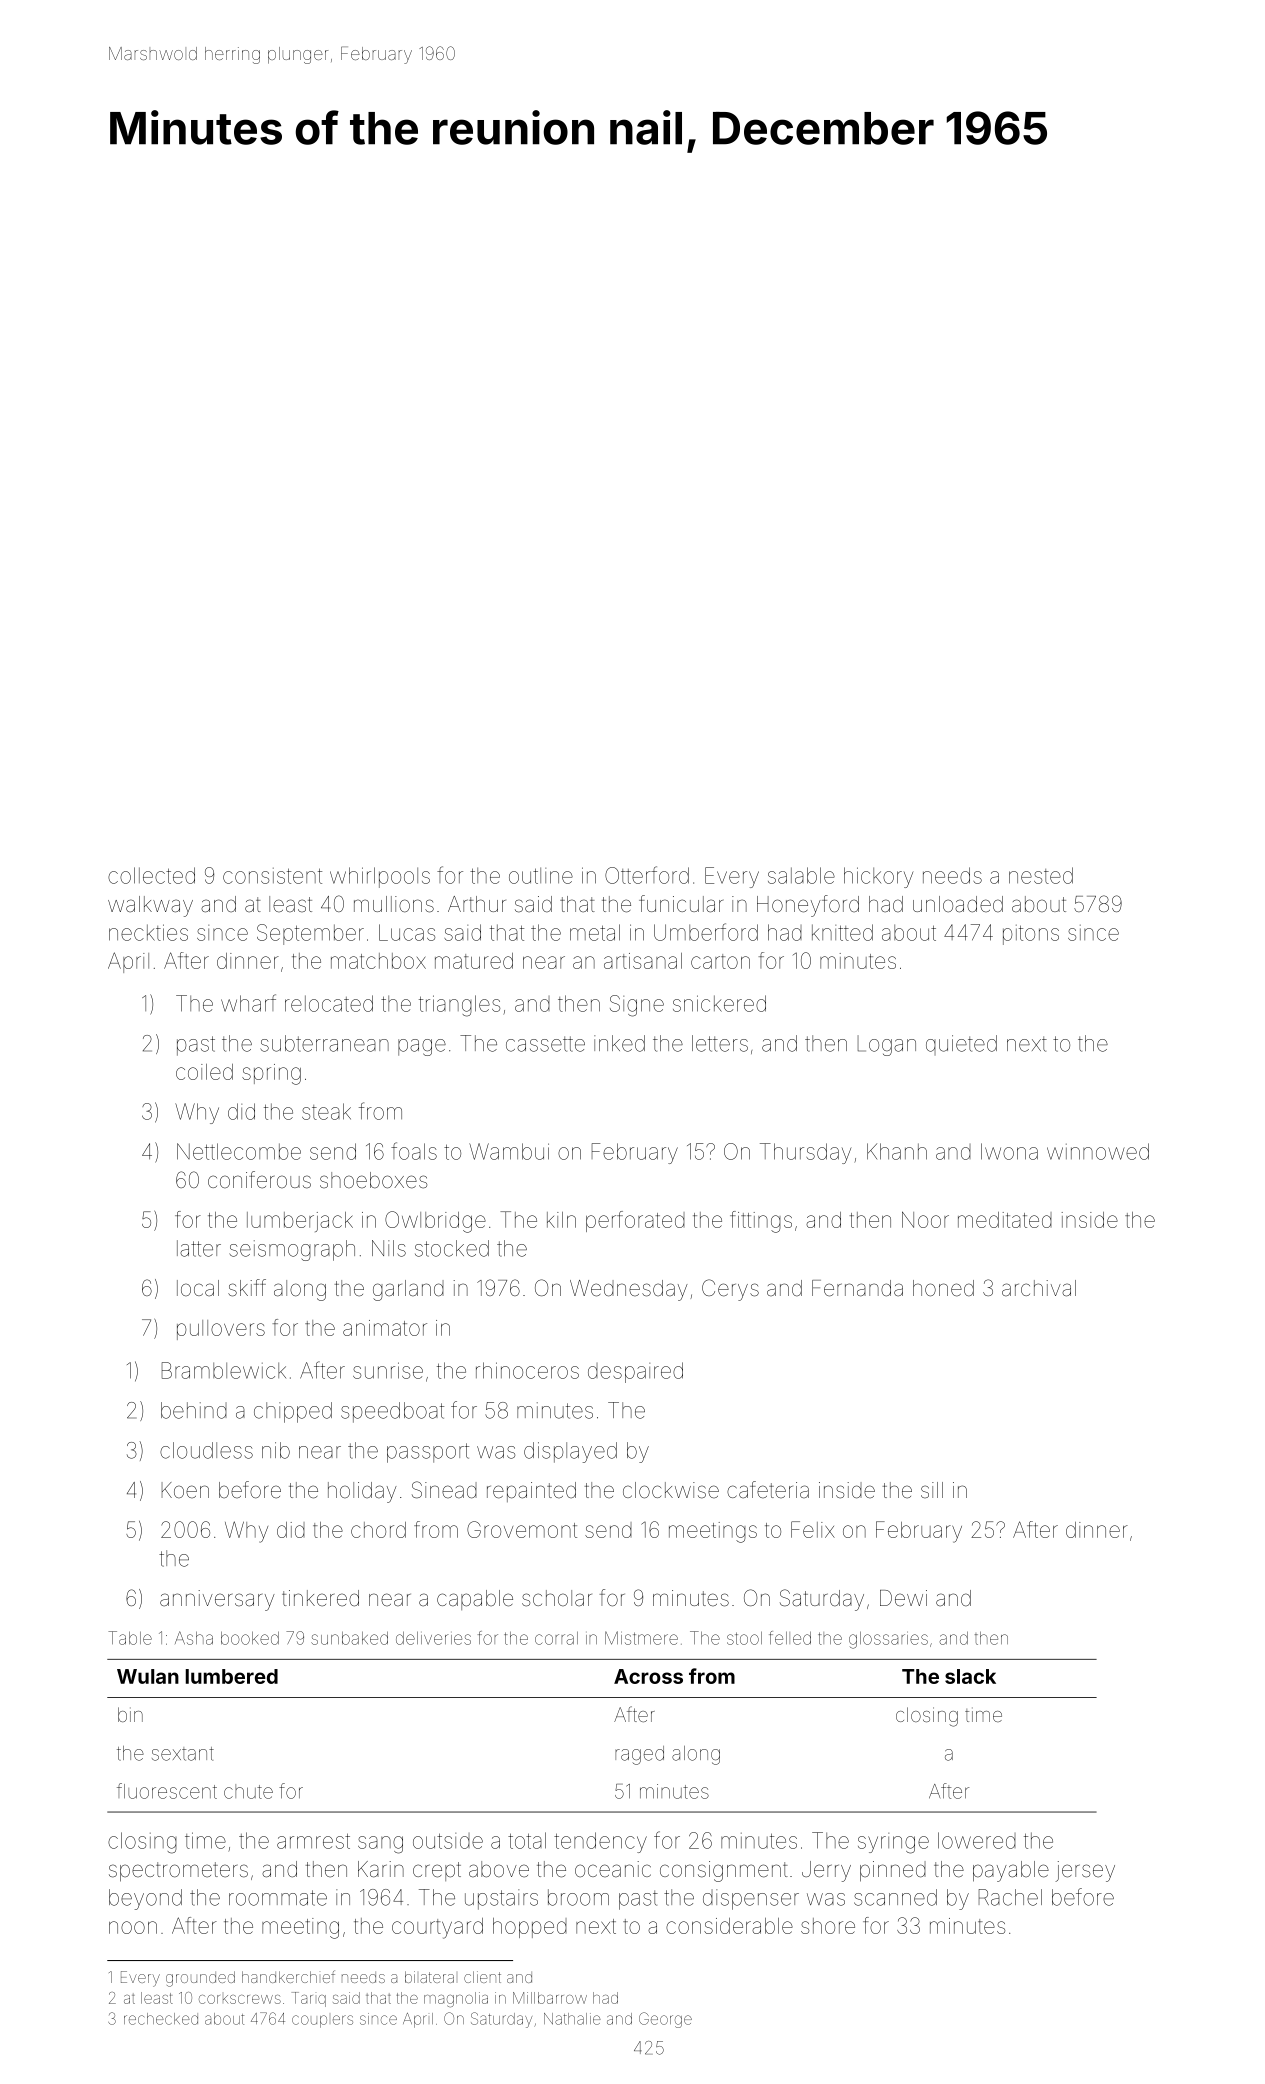 This screenshot has width=1265, height=2084. I want to click on couplers, so click(322, 2021).
